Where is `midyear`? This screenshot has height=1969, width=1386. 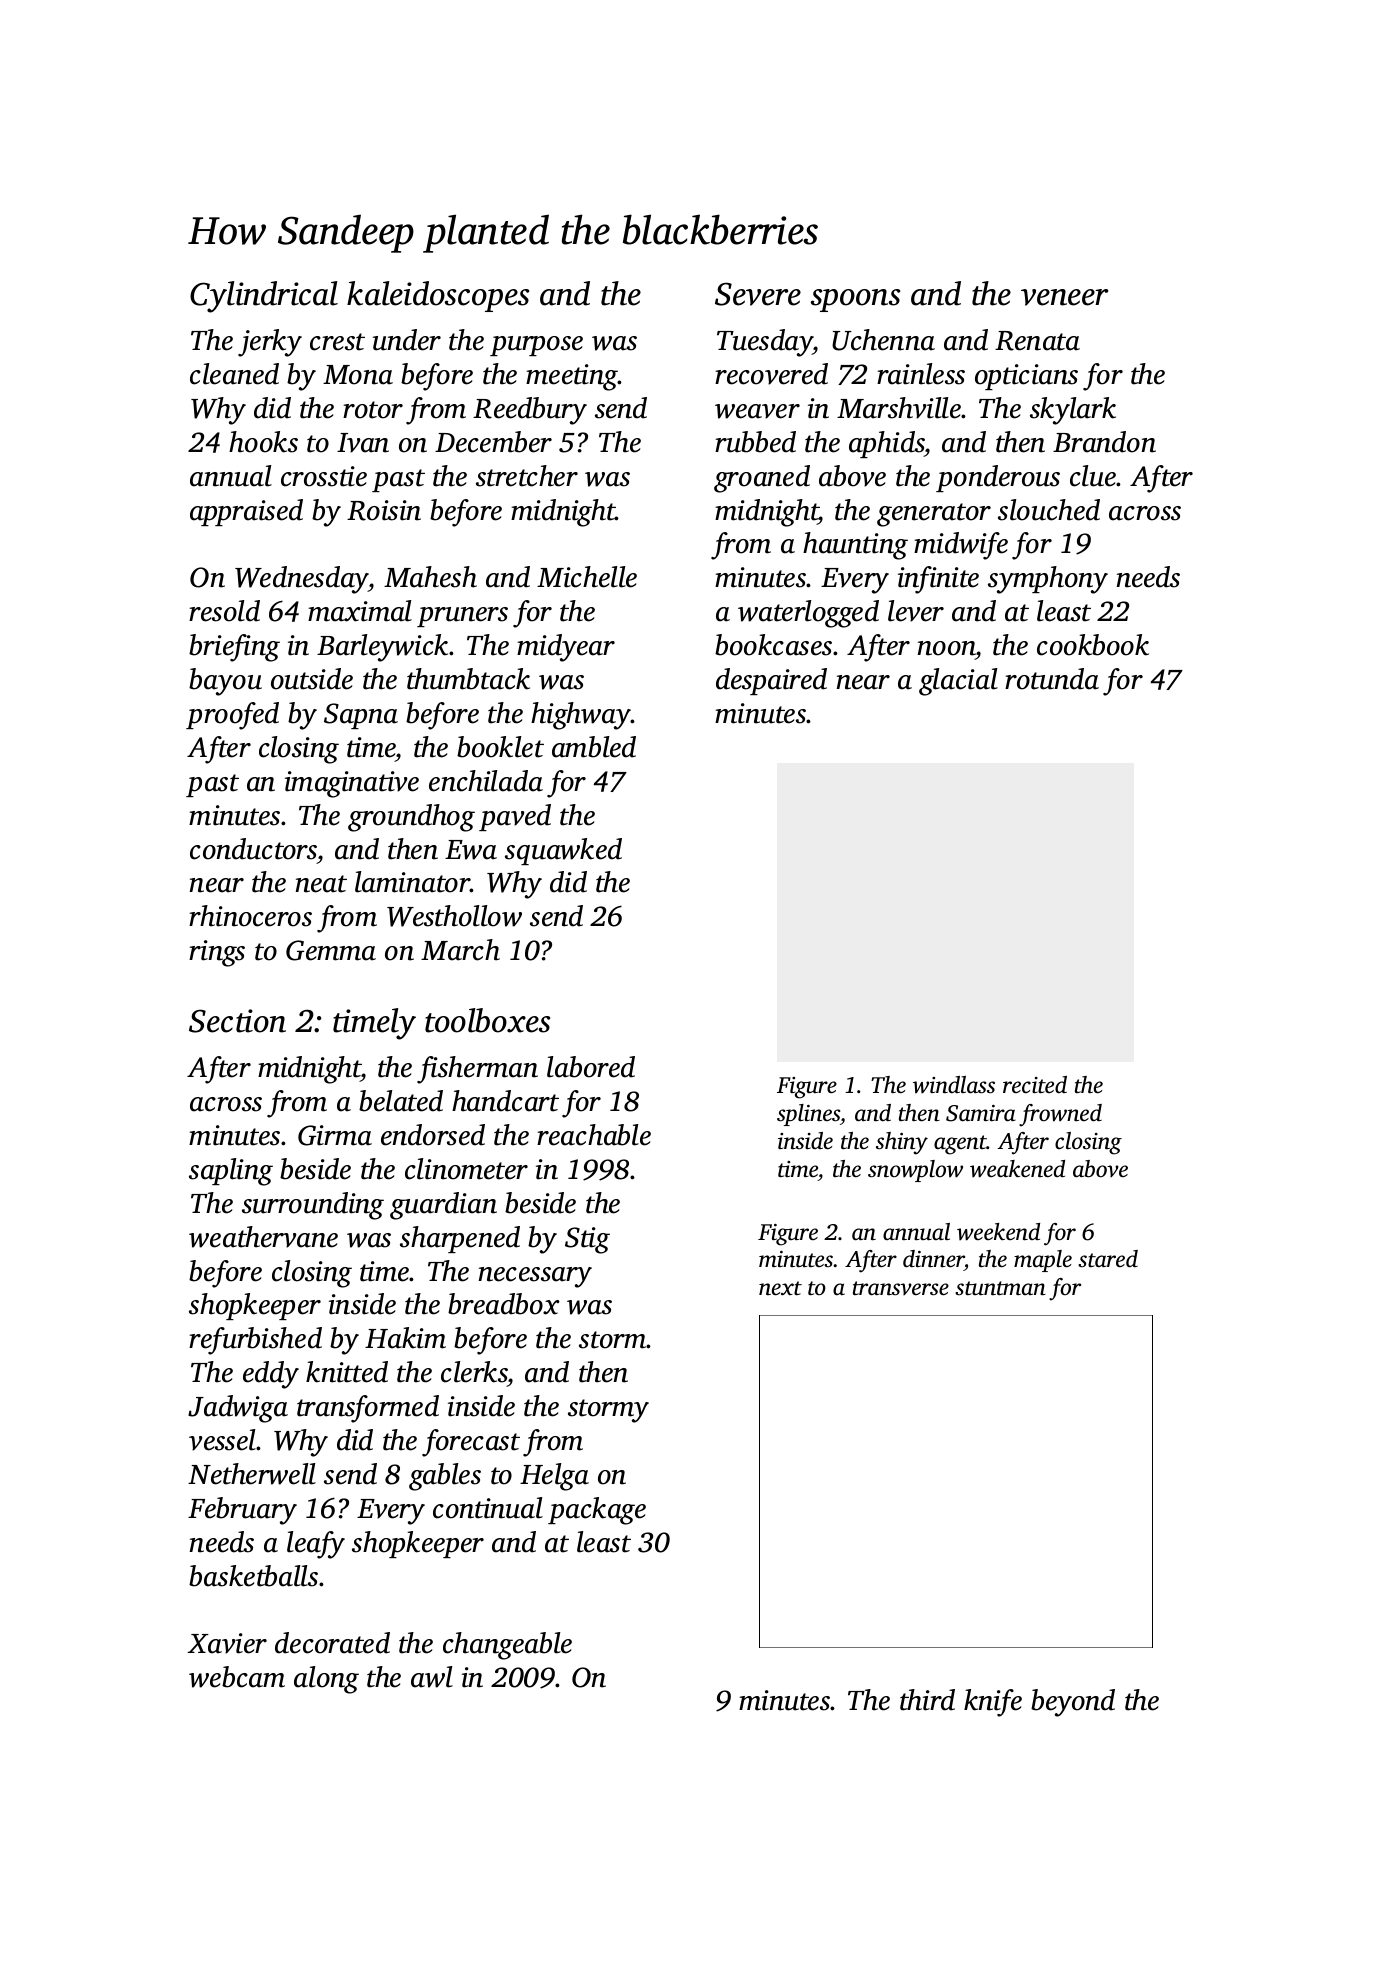
midyear is located at coordinates (566, 648).
